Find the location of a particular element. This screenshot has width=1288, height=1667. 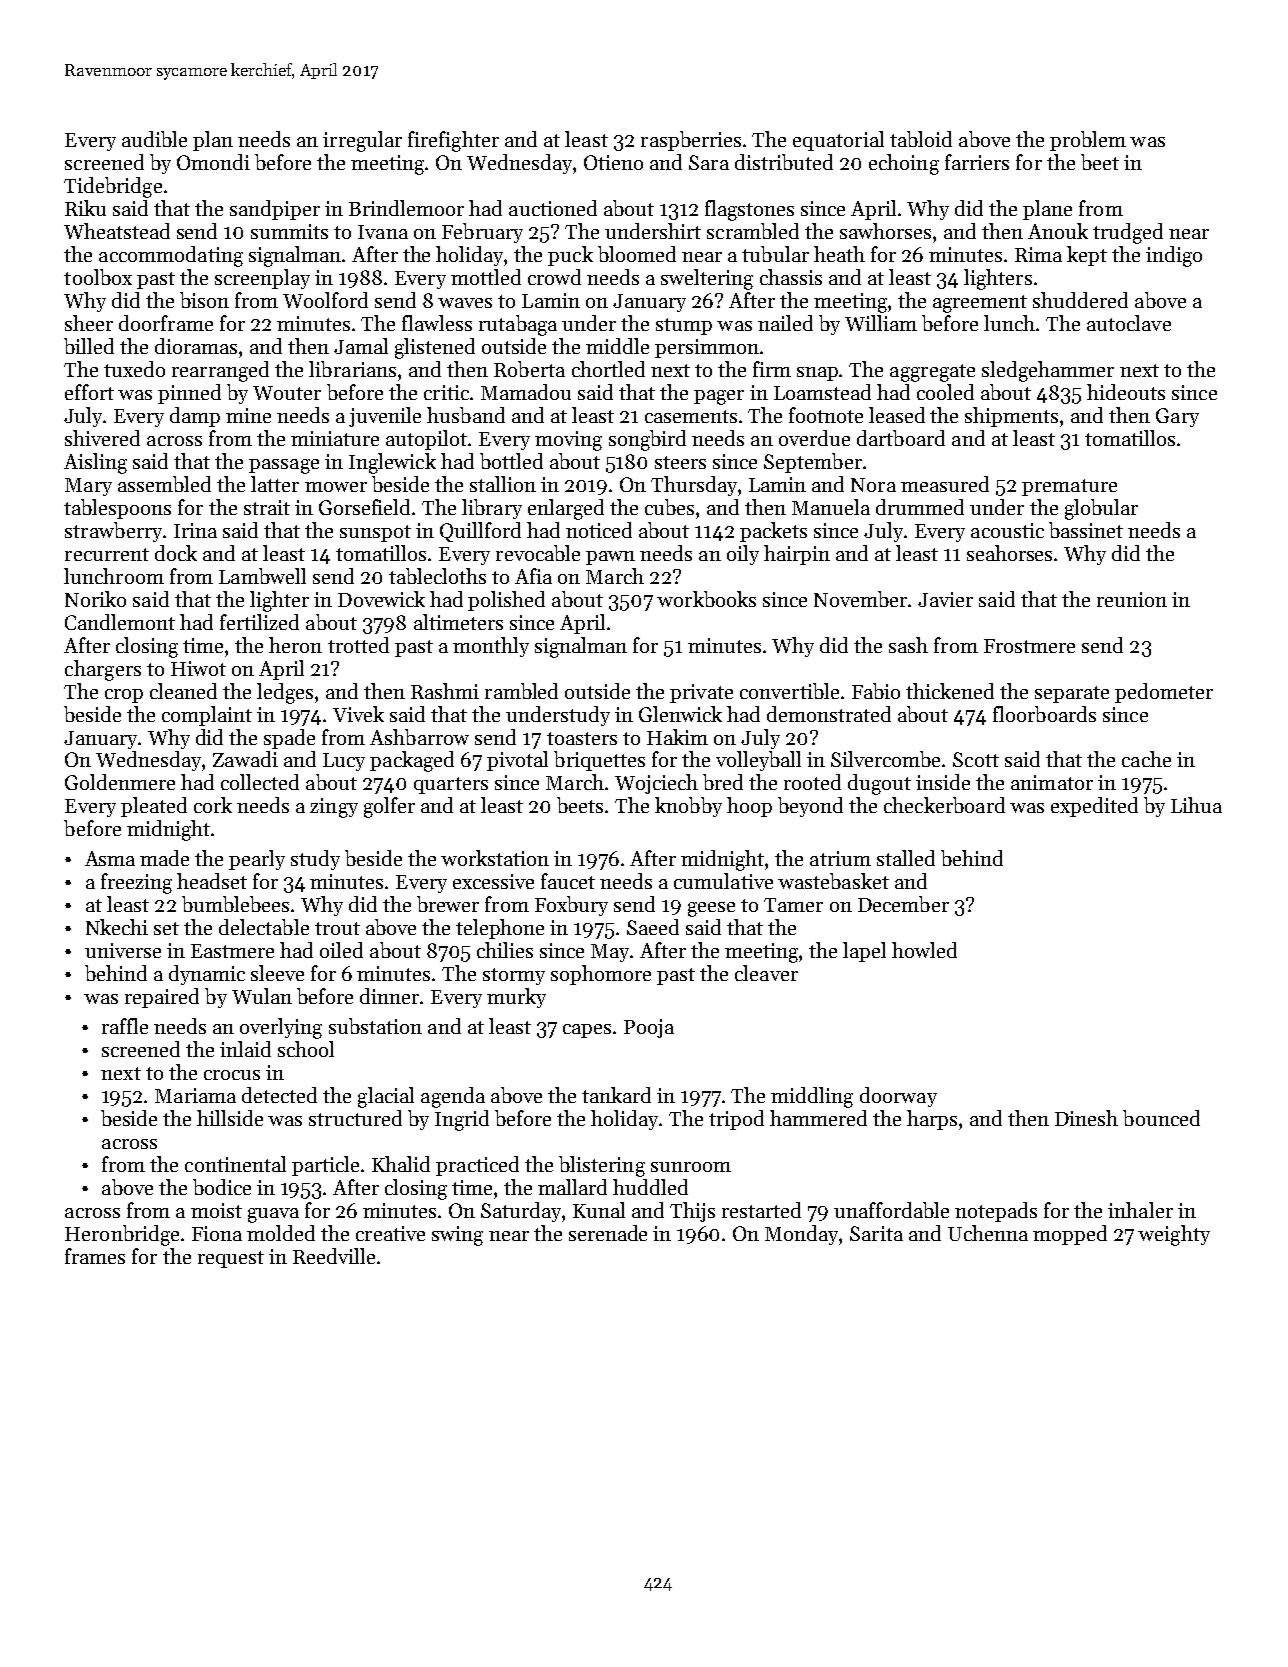

Lihua is located at coordinates (1196, 805).
